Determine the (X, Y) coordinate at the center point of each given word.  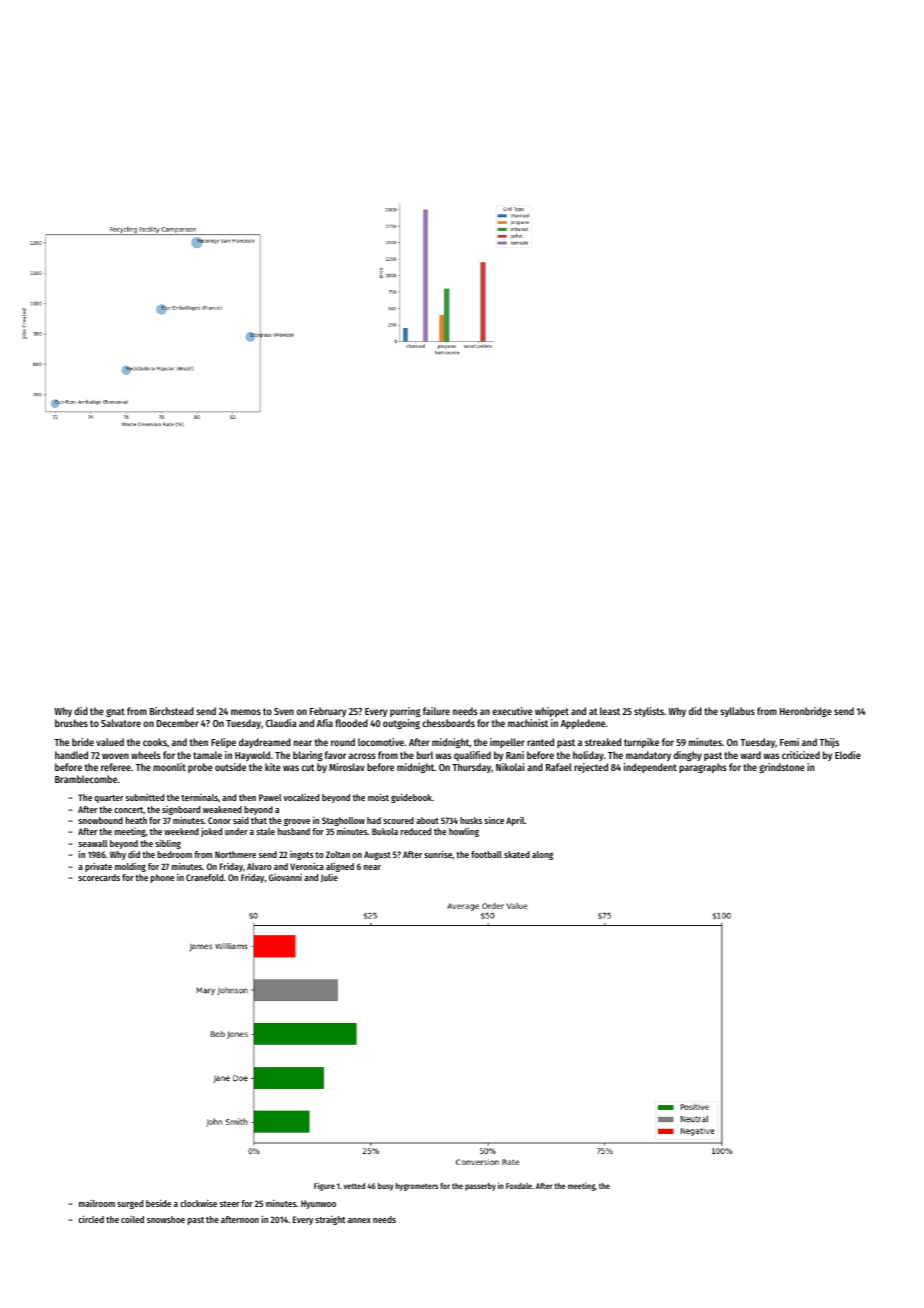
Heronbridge (806, 712)
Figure (324, 1186)
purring (405, 712)
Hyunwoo (318, 1204)
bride (83, 742)
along (542, 855)
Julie (329, 878)
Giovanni (285, 877)
